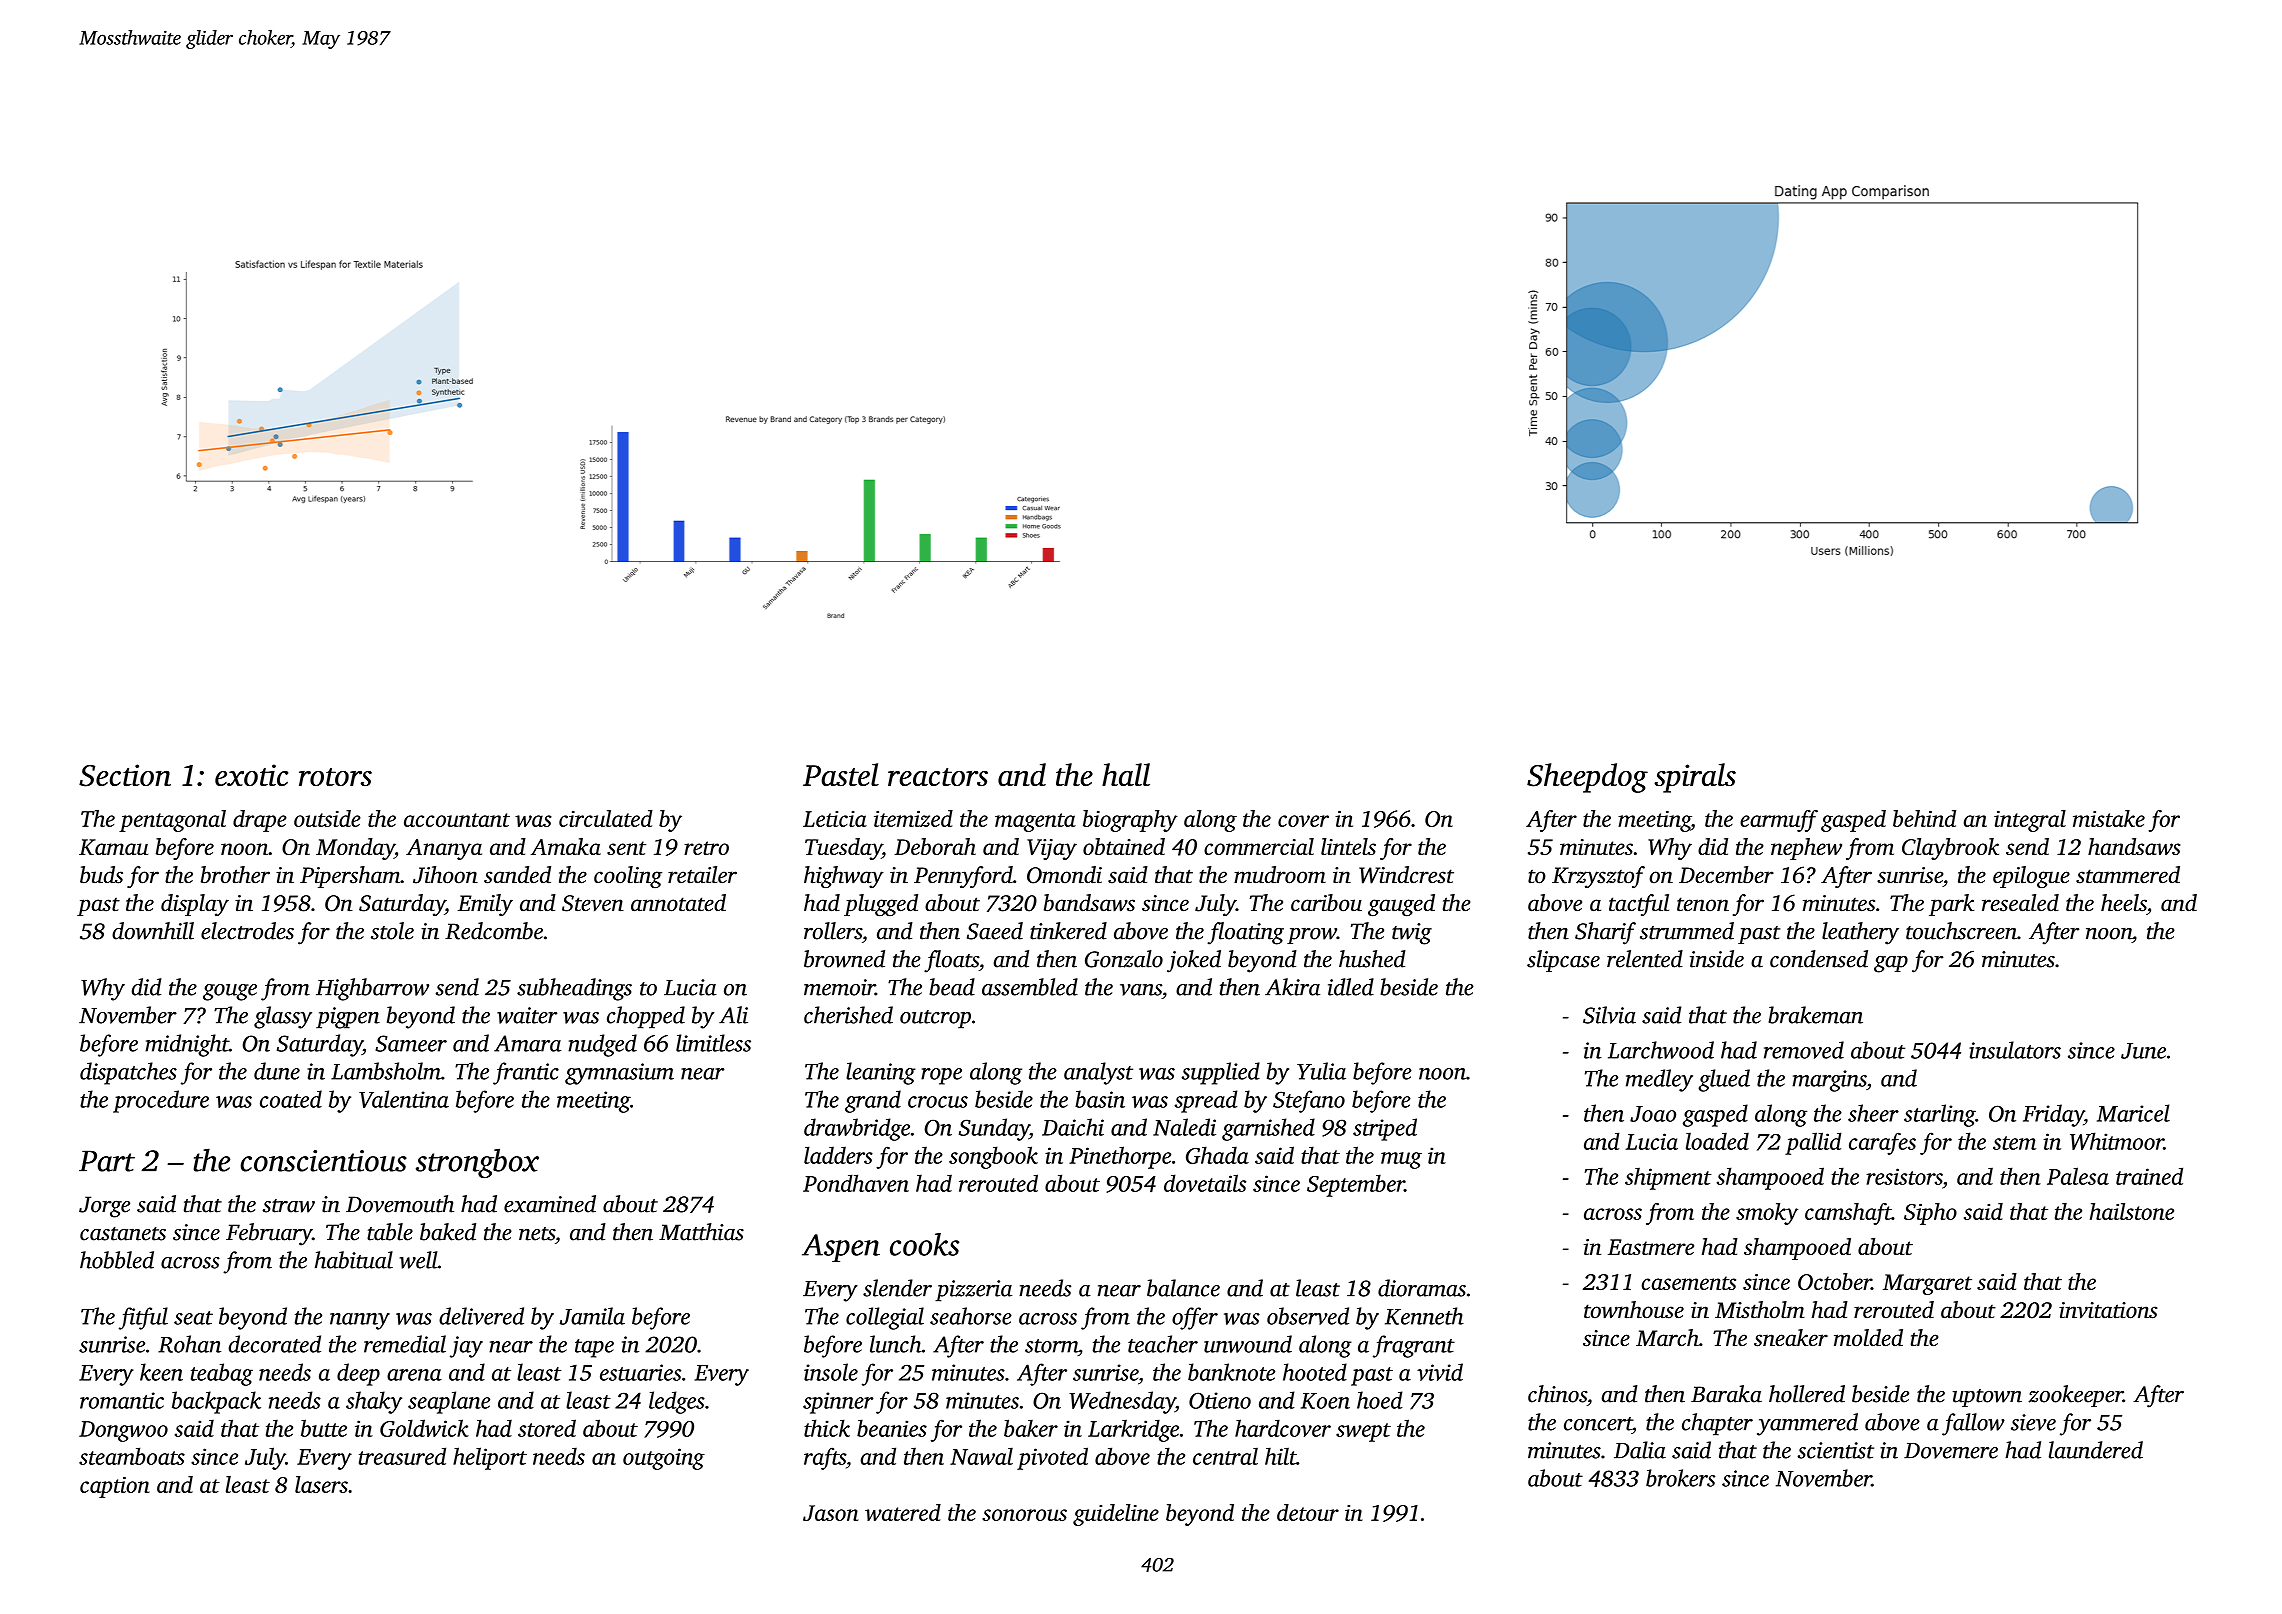 The image size is (2282, 1614). Describe the element at coordinates (335, 777) in the document. I see `rotors` at that location.
